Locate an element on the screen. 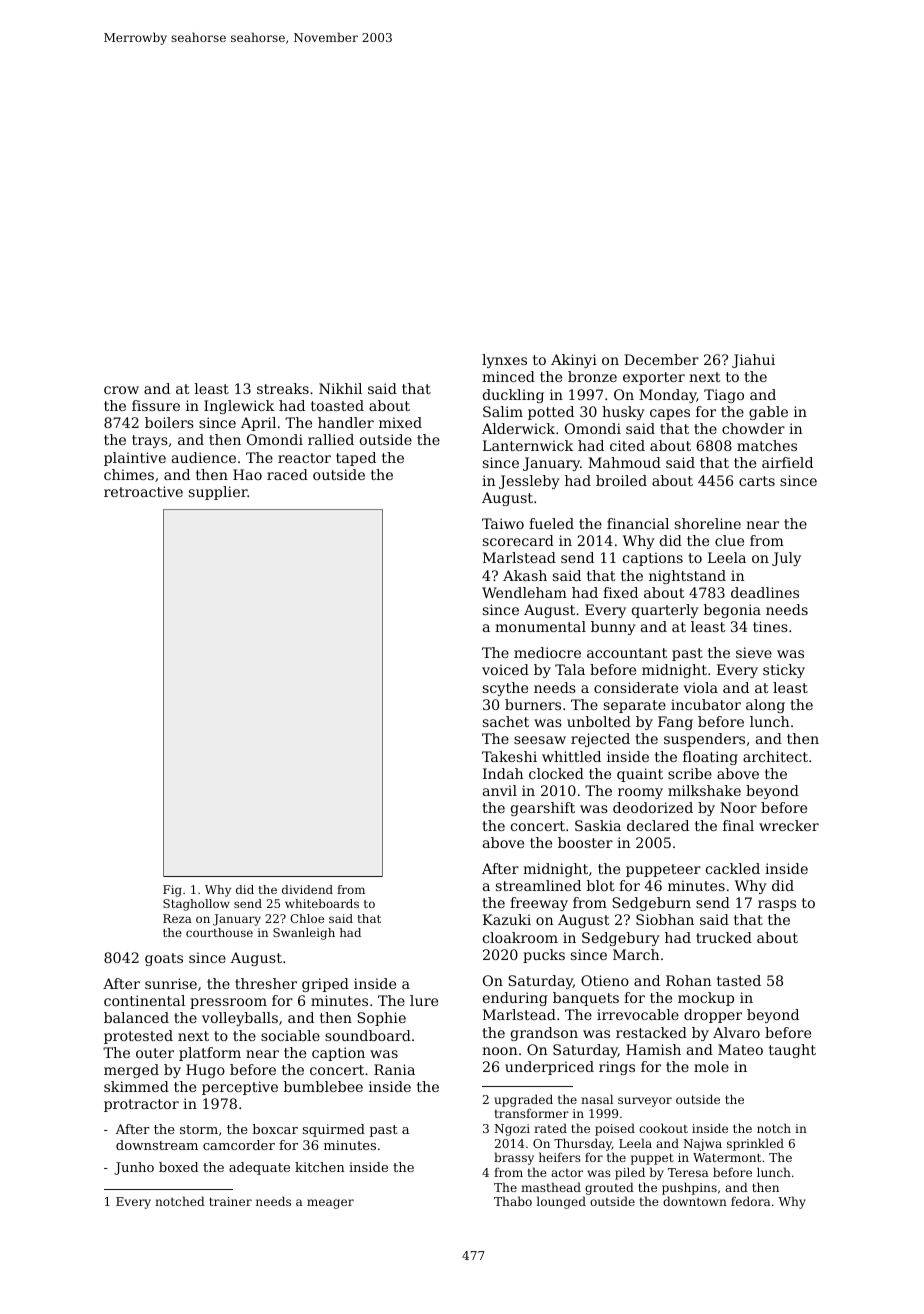 The height and width of the screenshot is (1314, 924). cackled is located at coordinates (733, 868).
